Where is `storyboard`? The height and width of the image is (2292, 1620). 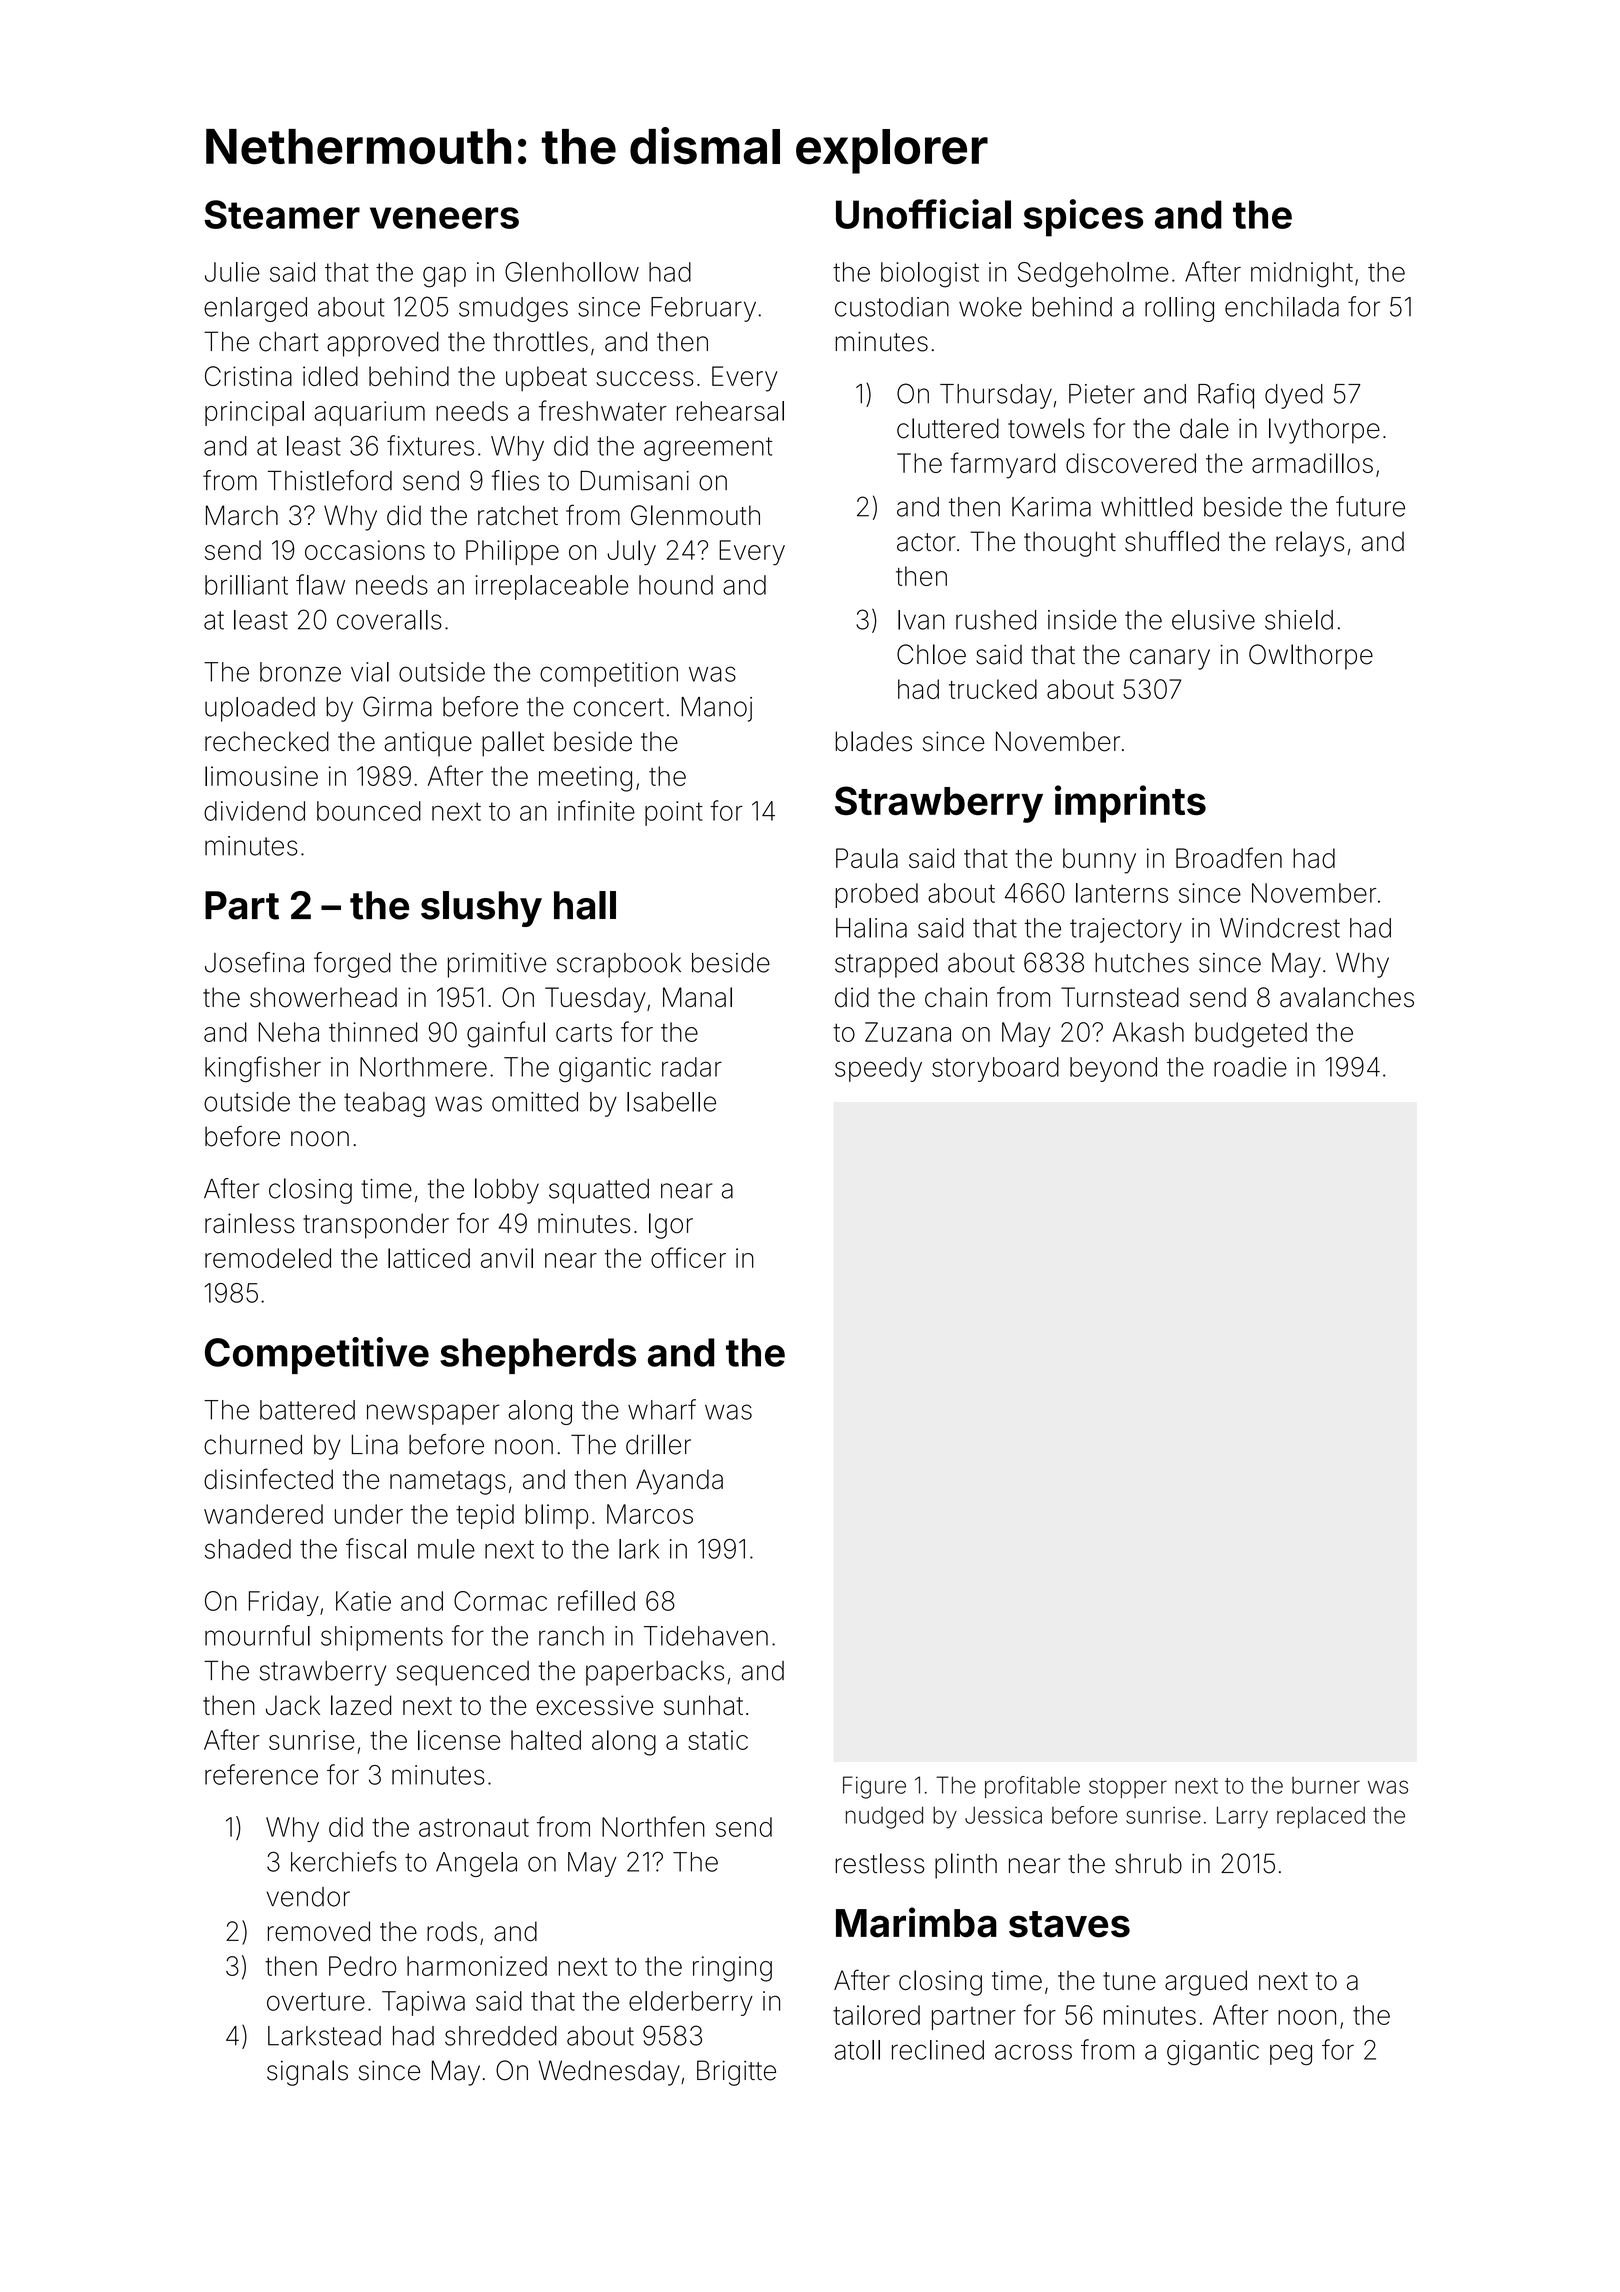
storyboard is located at coordinates (995, 1069).
